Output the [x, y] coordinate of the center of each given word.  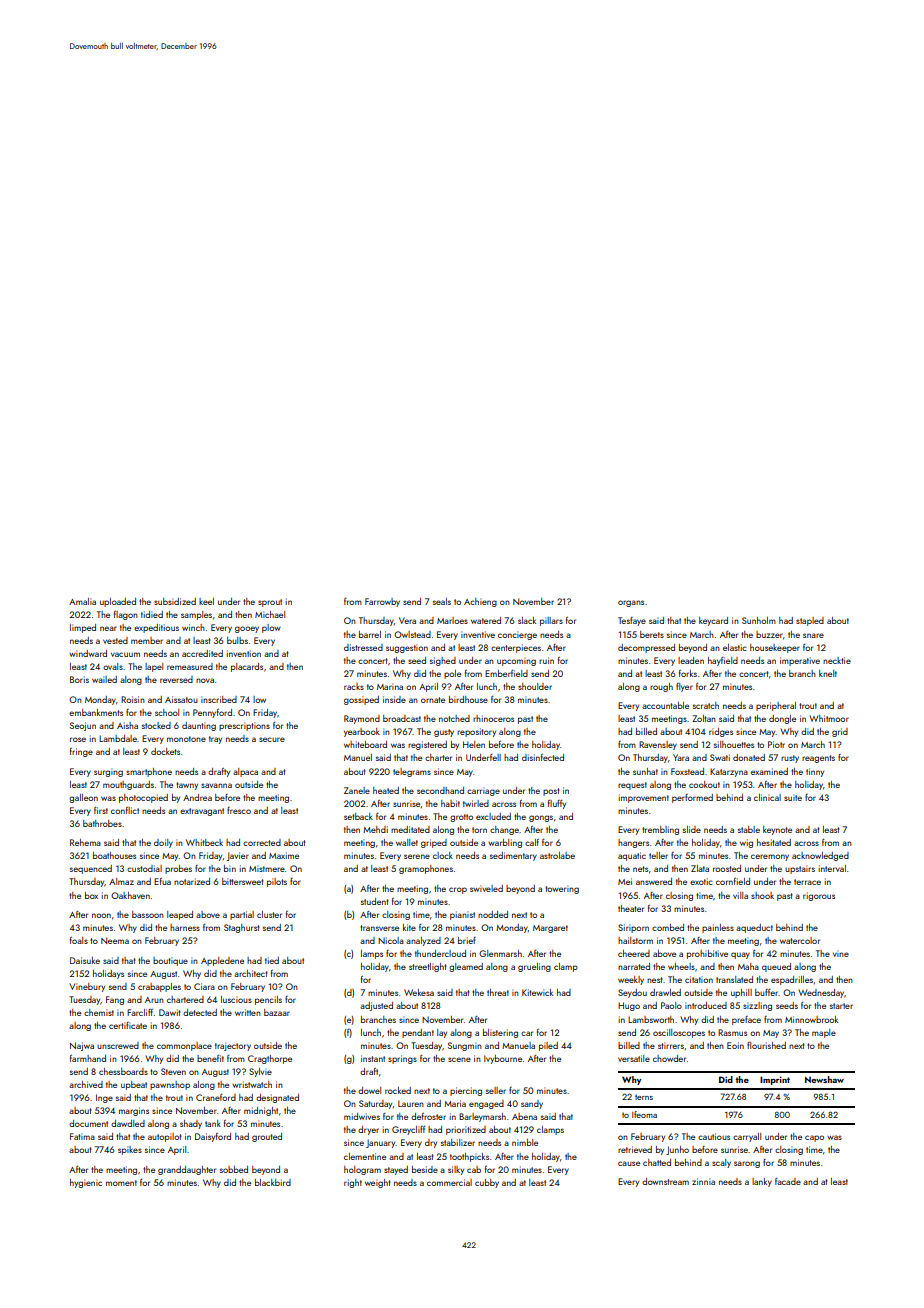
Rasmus [732, 1032]
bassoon [148, 914]
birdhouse [468, 699]
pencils [268, 1000]
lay [442, 1033]
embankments [96, 712]
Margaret [550, 929]
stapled [810, 621]
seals [442, 601]
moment [121, 1183]
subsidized [175, 601]
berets [652, 634]
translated [734, 979]
